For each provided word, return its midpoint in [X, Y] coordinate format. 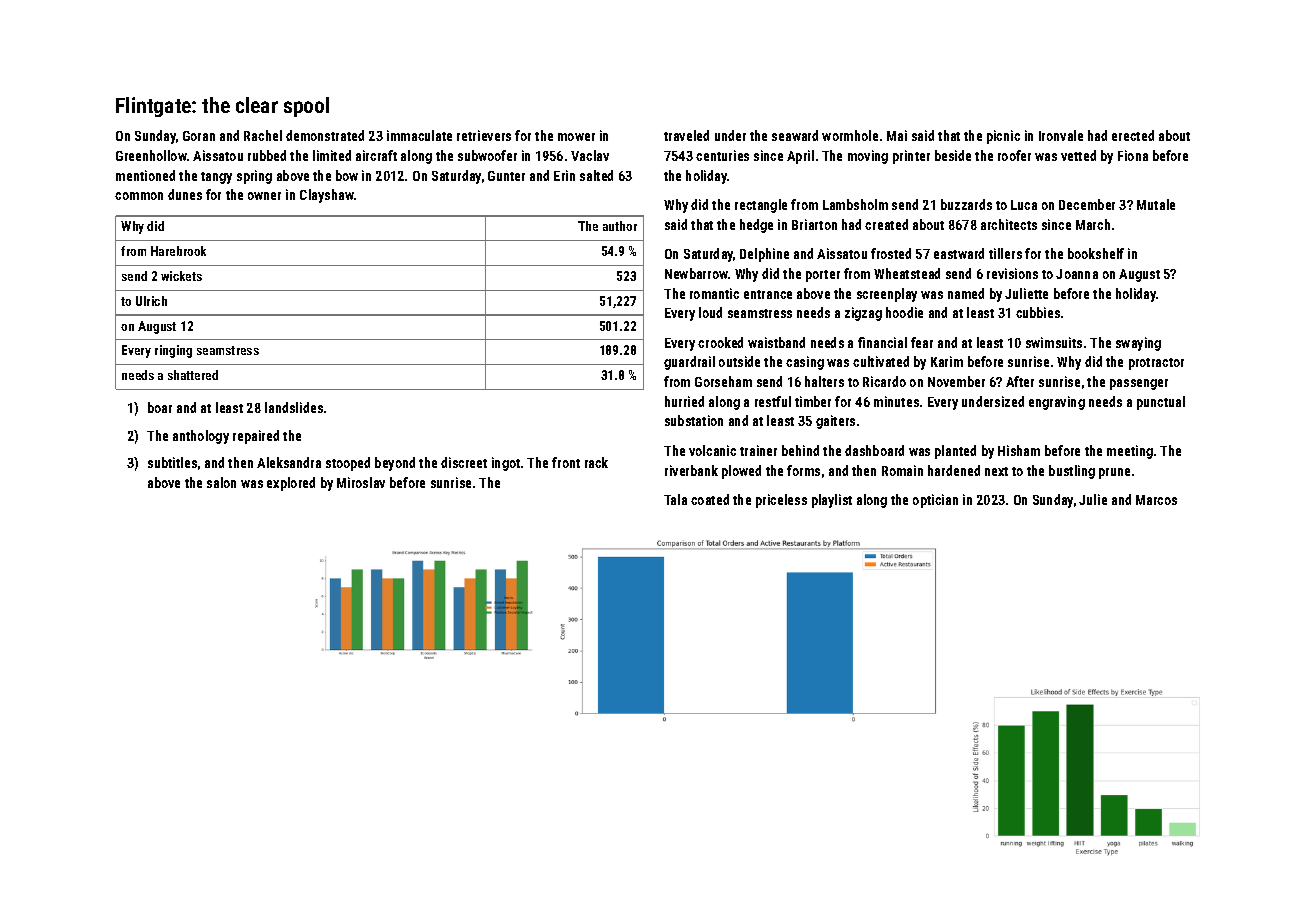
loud [710, 312]
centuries [722, 155]
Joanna [1077, 274]
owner [264, 196]
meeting [1130, 452]
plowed [741, 472]
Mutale [1156, 204]
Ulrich [151, 301]
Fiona [1133, 155]
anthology [201, 437]
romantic [714, 293]
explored [291, 484]
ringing [173, 351]
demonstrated [325, 135]
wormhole [850, 135]
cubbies [1038, 312]
